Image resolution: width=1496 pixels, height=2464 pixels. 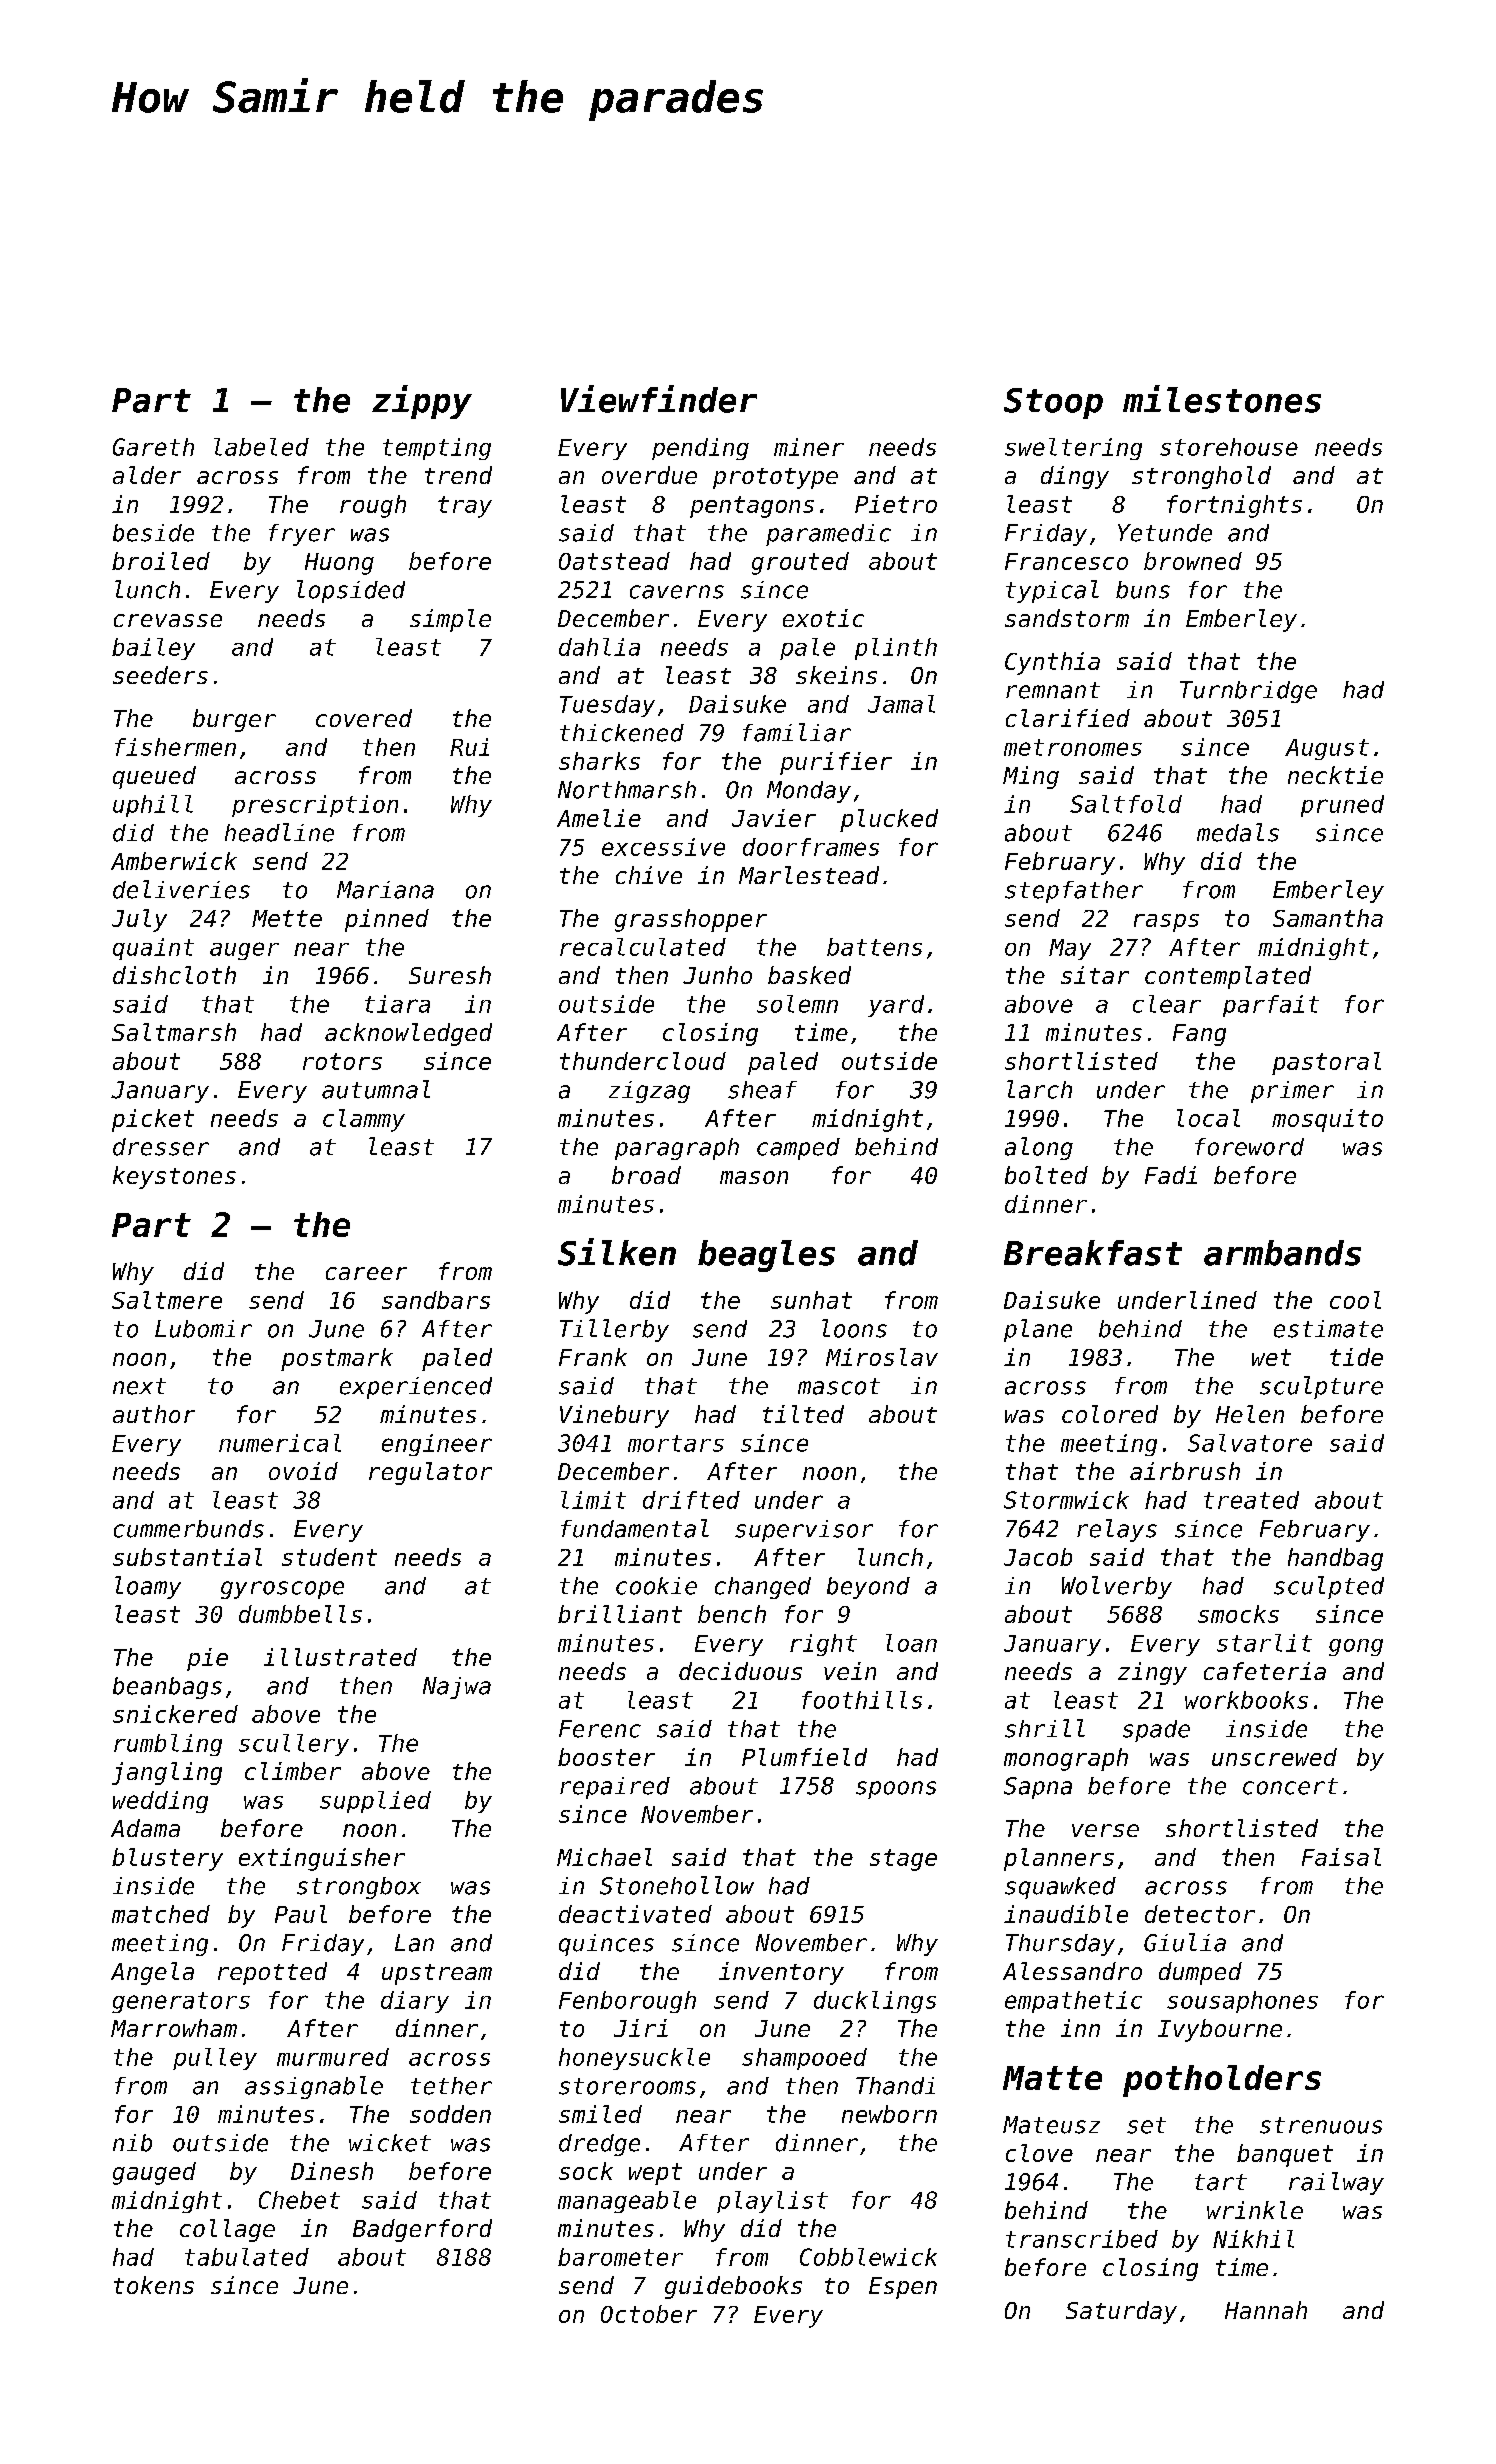 I want to click on labeled, so click(x=261, y=447).
